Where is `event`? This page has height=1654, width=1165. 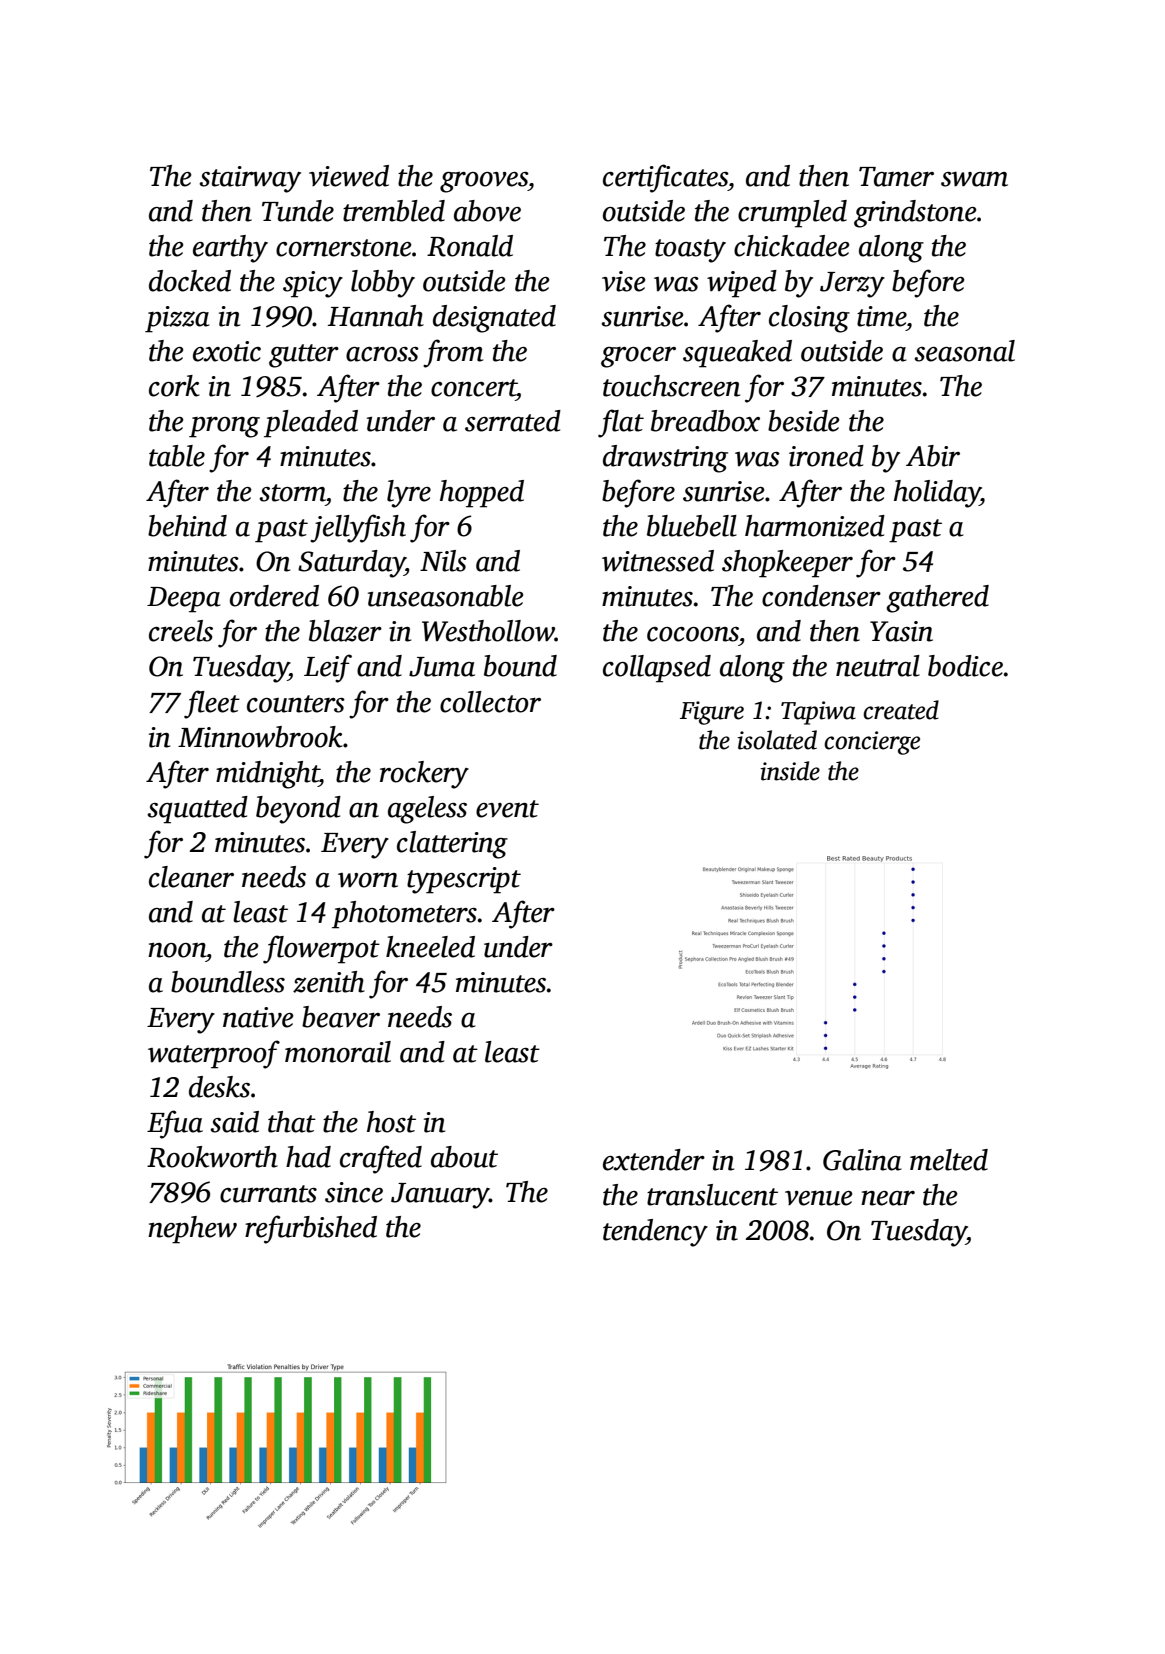 event is located at coordinates (507, 809).
